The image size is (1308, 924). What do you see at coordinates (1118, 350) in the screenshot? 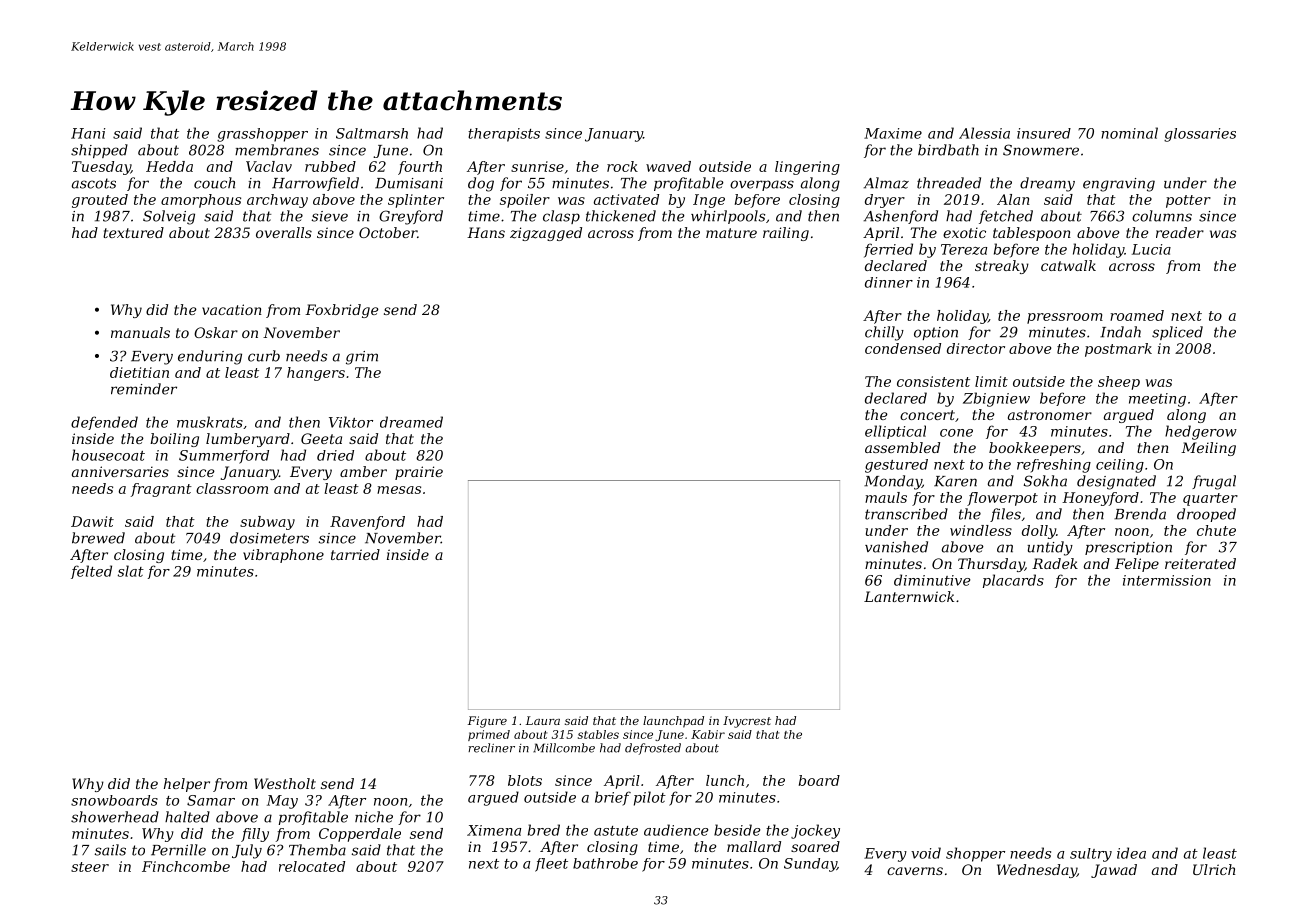
I see `postmark` at bounding box center [1118, 350].
